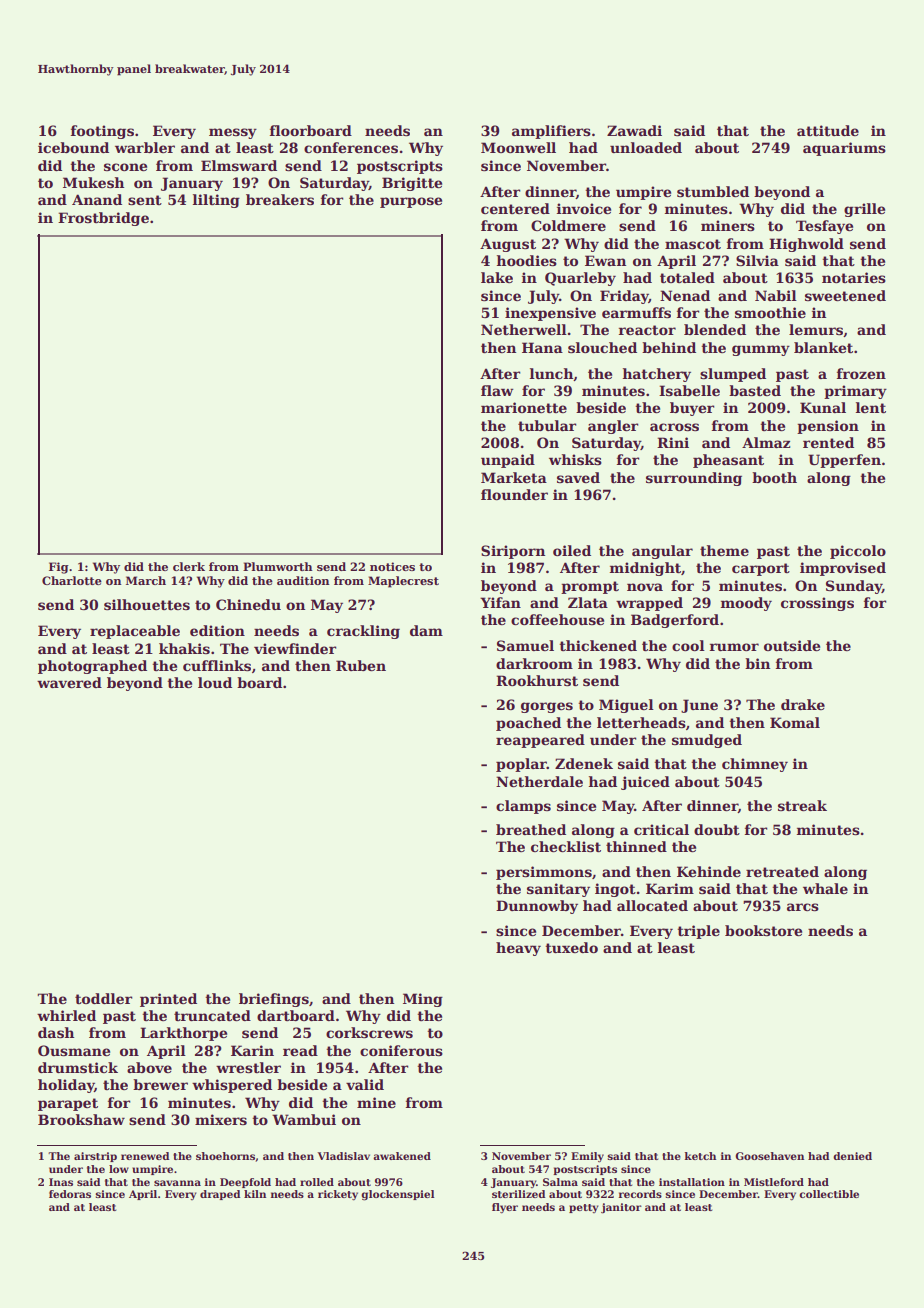 The width and height of the screenshot is (924, 1308). What do you see at coordinates (692, 1182) in the screenshot?
I see `installation` at bounding box center [692, 1182].
